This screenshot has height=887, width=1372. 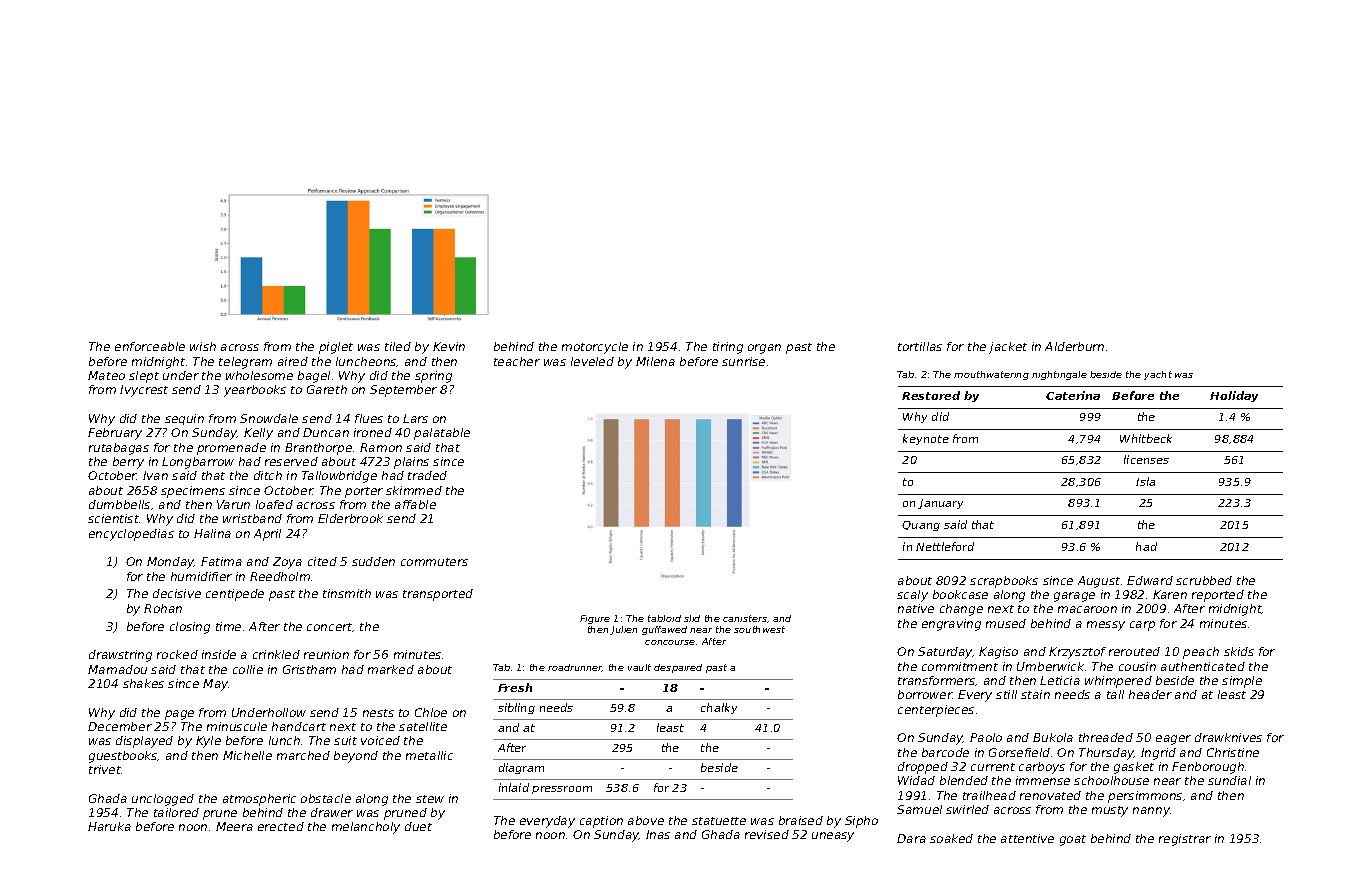 I want to click on keynote, so click(x=926, y=439).
